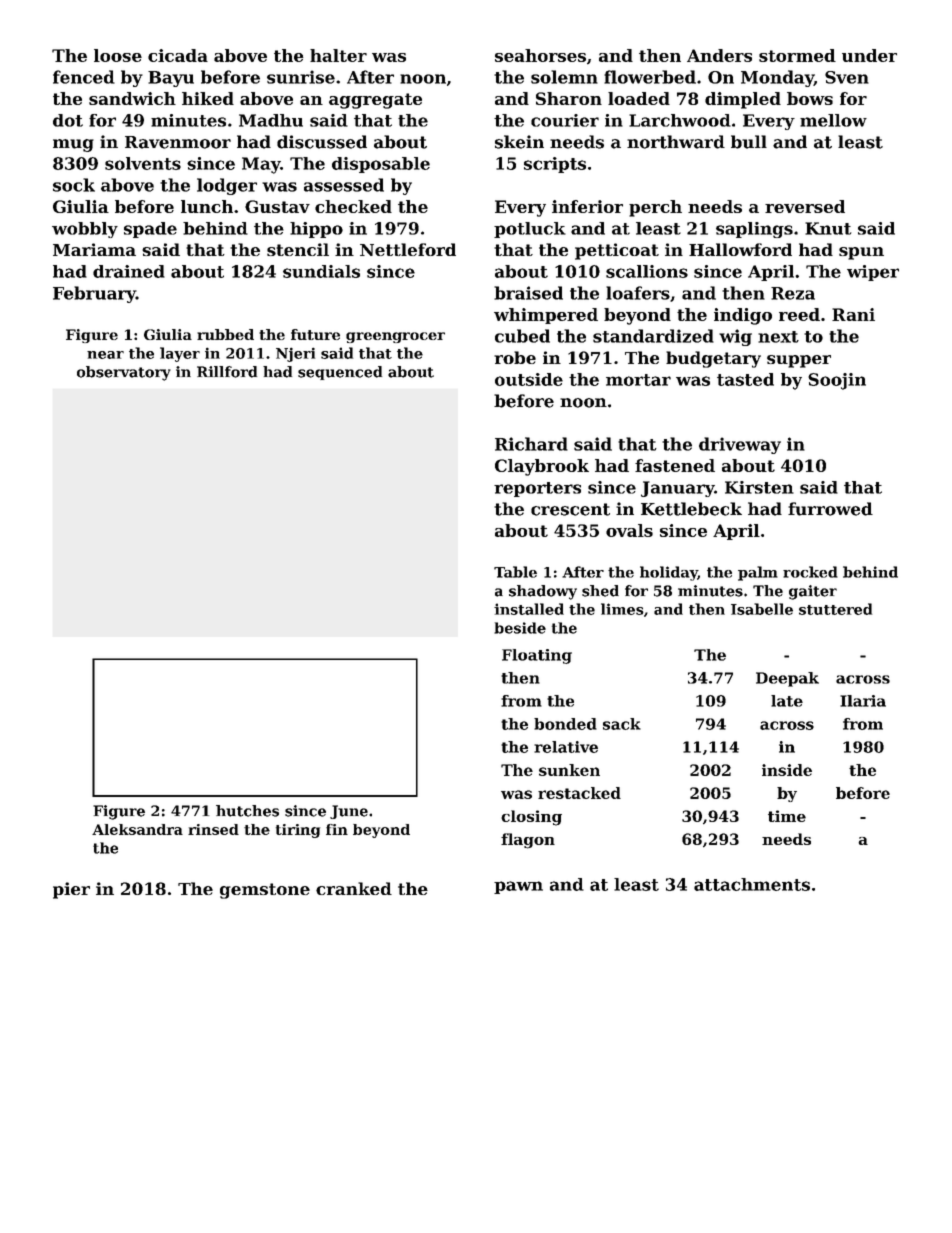 The height and width of the screenshot is (1233, 952). Describe the element at coordinates (247, 811) in the screenshot. I see `hutches` at that location.
